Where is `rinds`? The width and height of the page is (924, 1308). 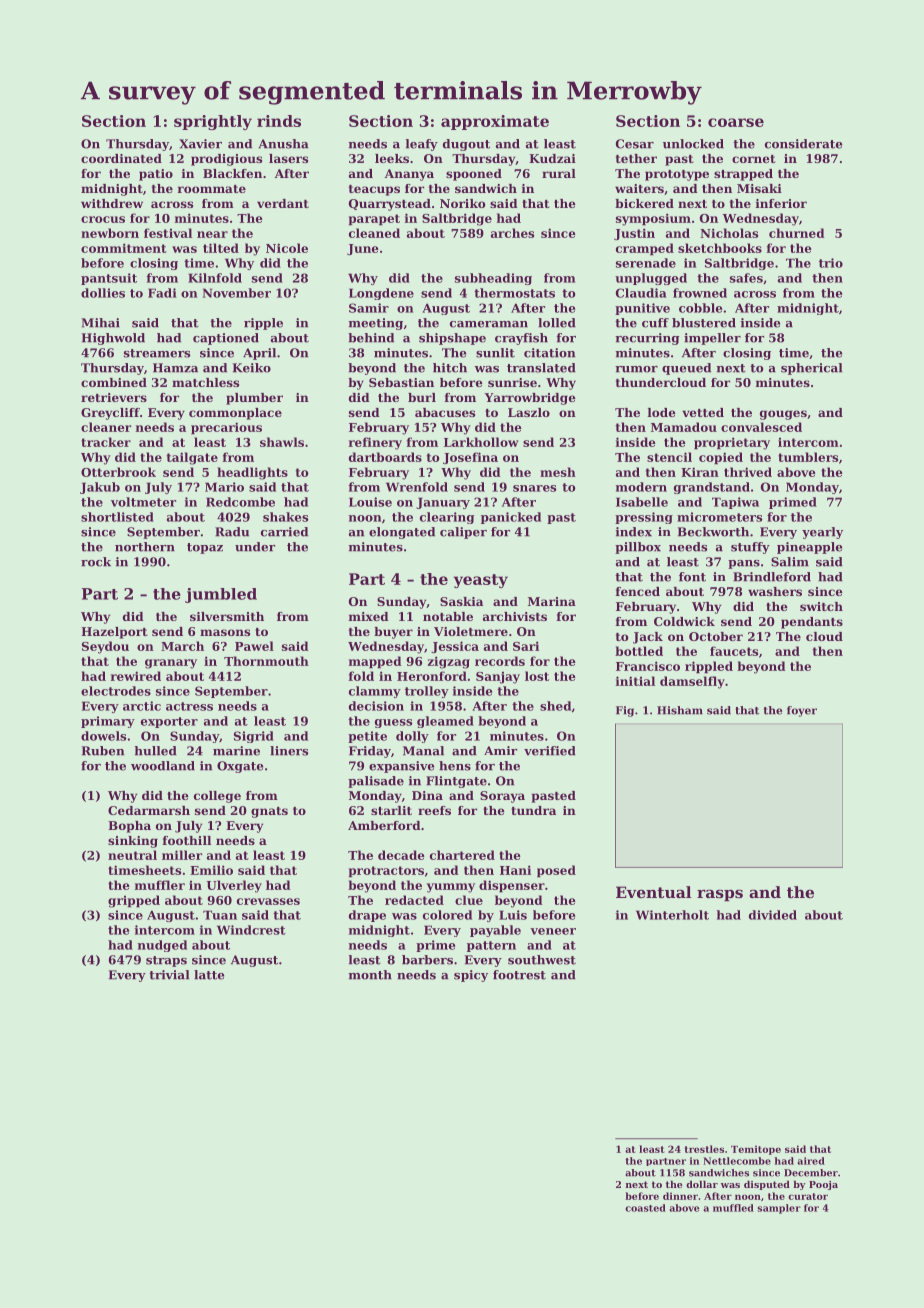 rinds is located at coordinates (279, 121).
